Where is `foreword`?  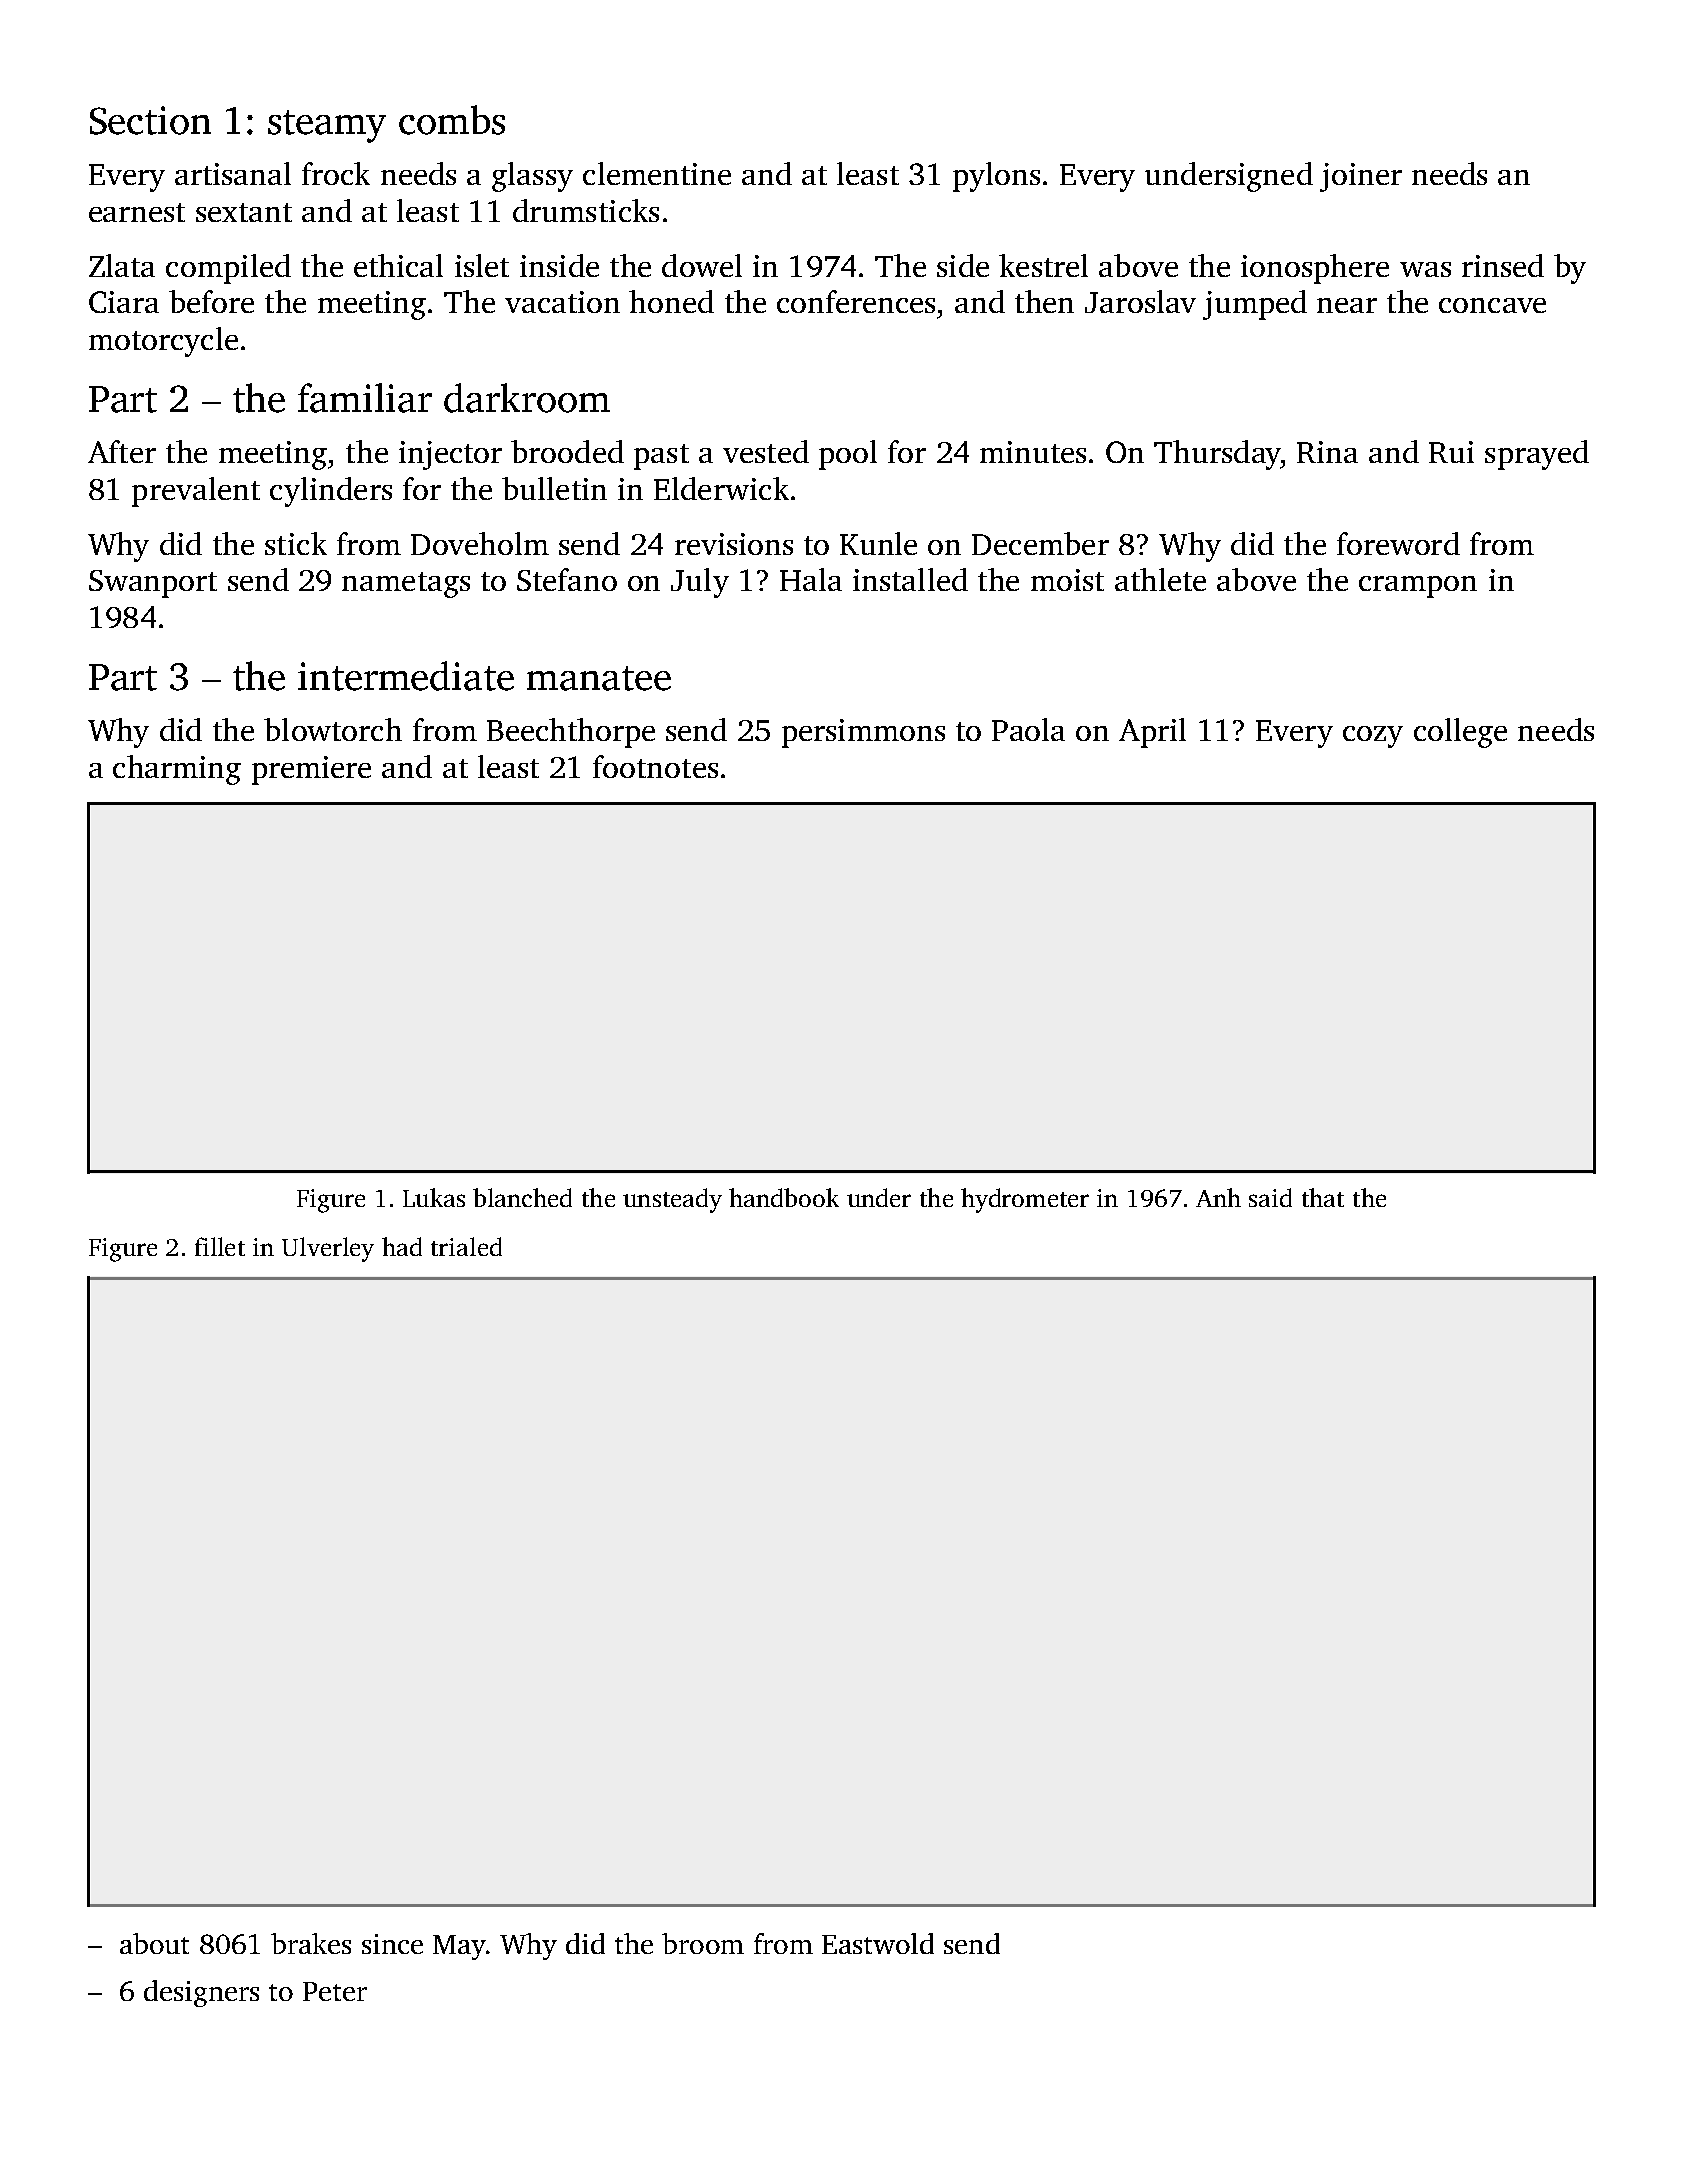
foreword is located at coordinates (1398, 543).
